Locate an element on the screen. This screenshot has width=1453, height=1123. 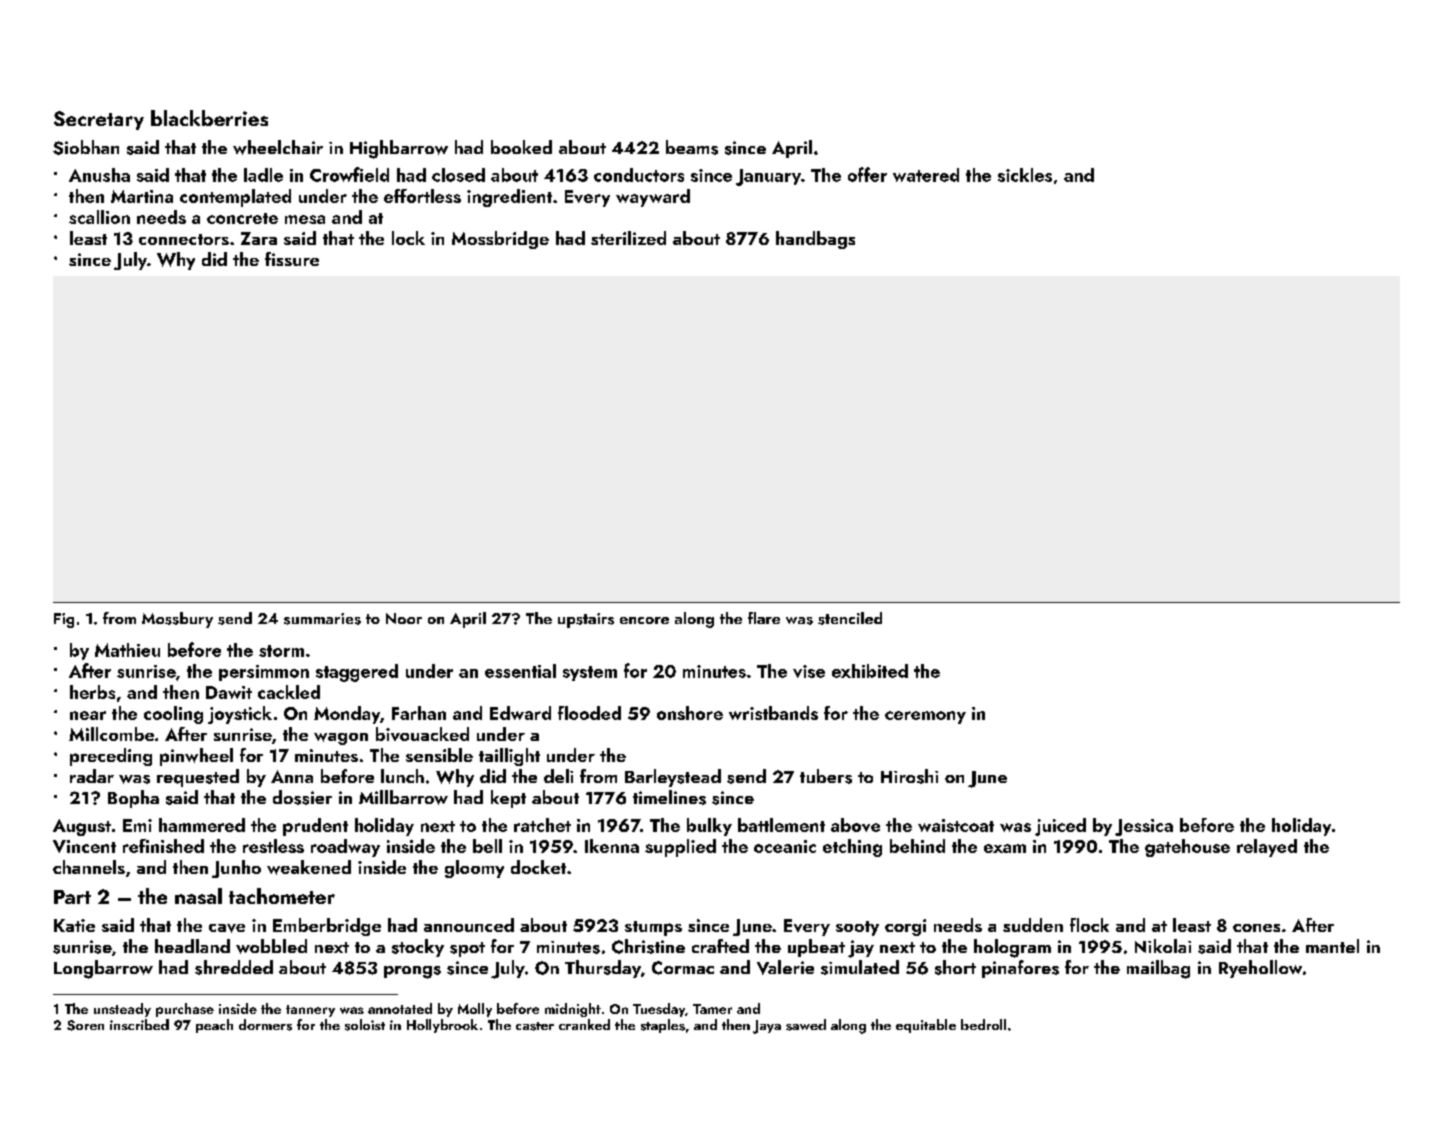
handbags is located at coordinates (815, 240).
